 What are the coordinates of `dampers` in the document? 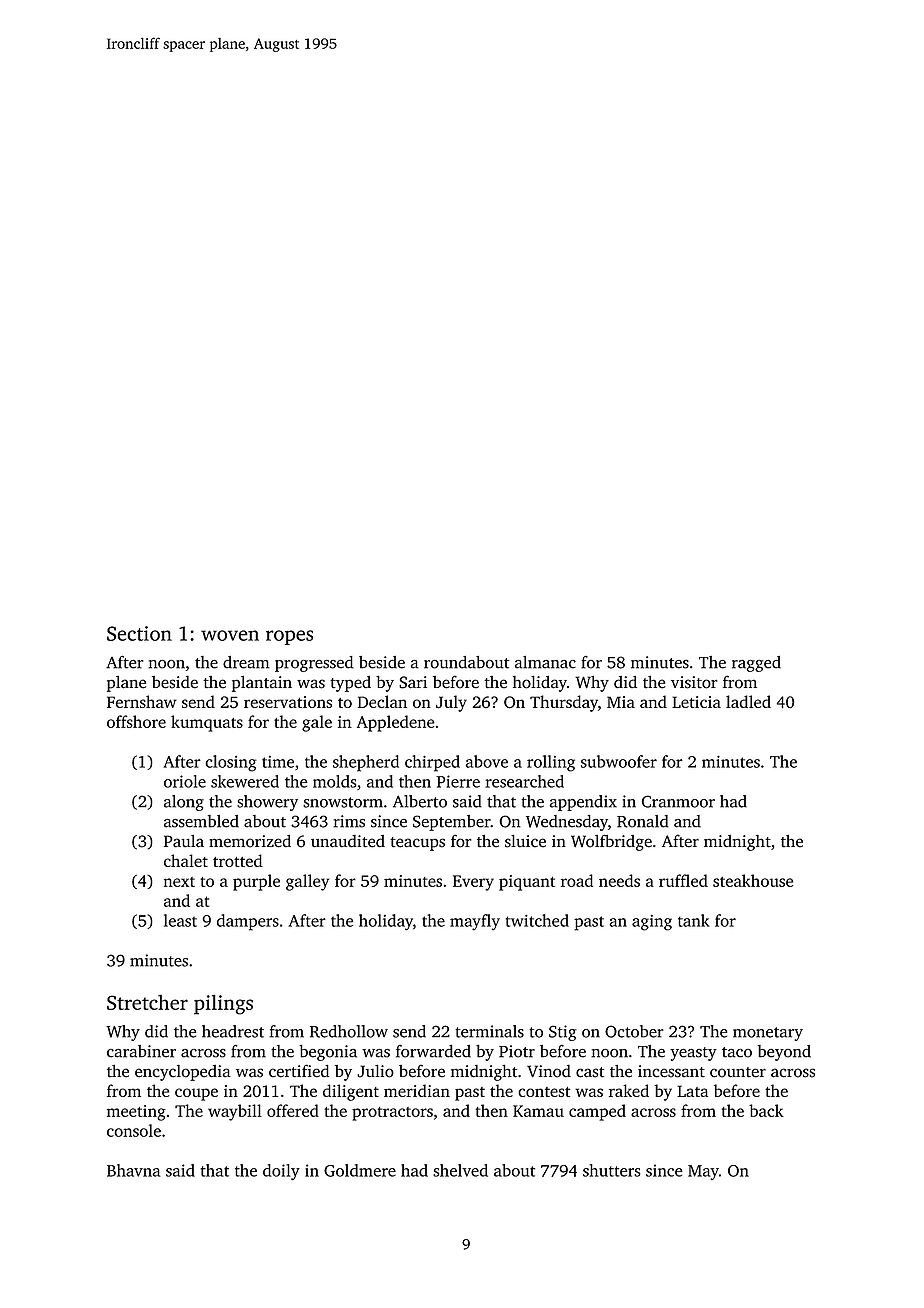 It's located at (248, 922).
